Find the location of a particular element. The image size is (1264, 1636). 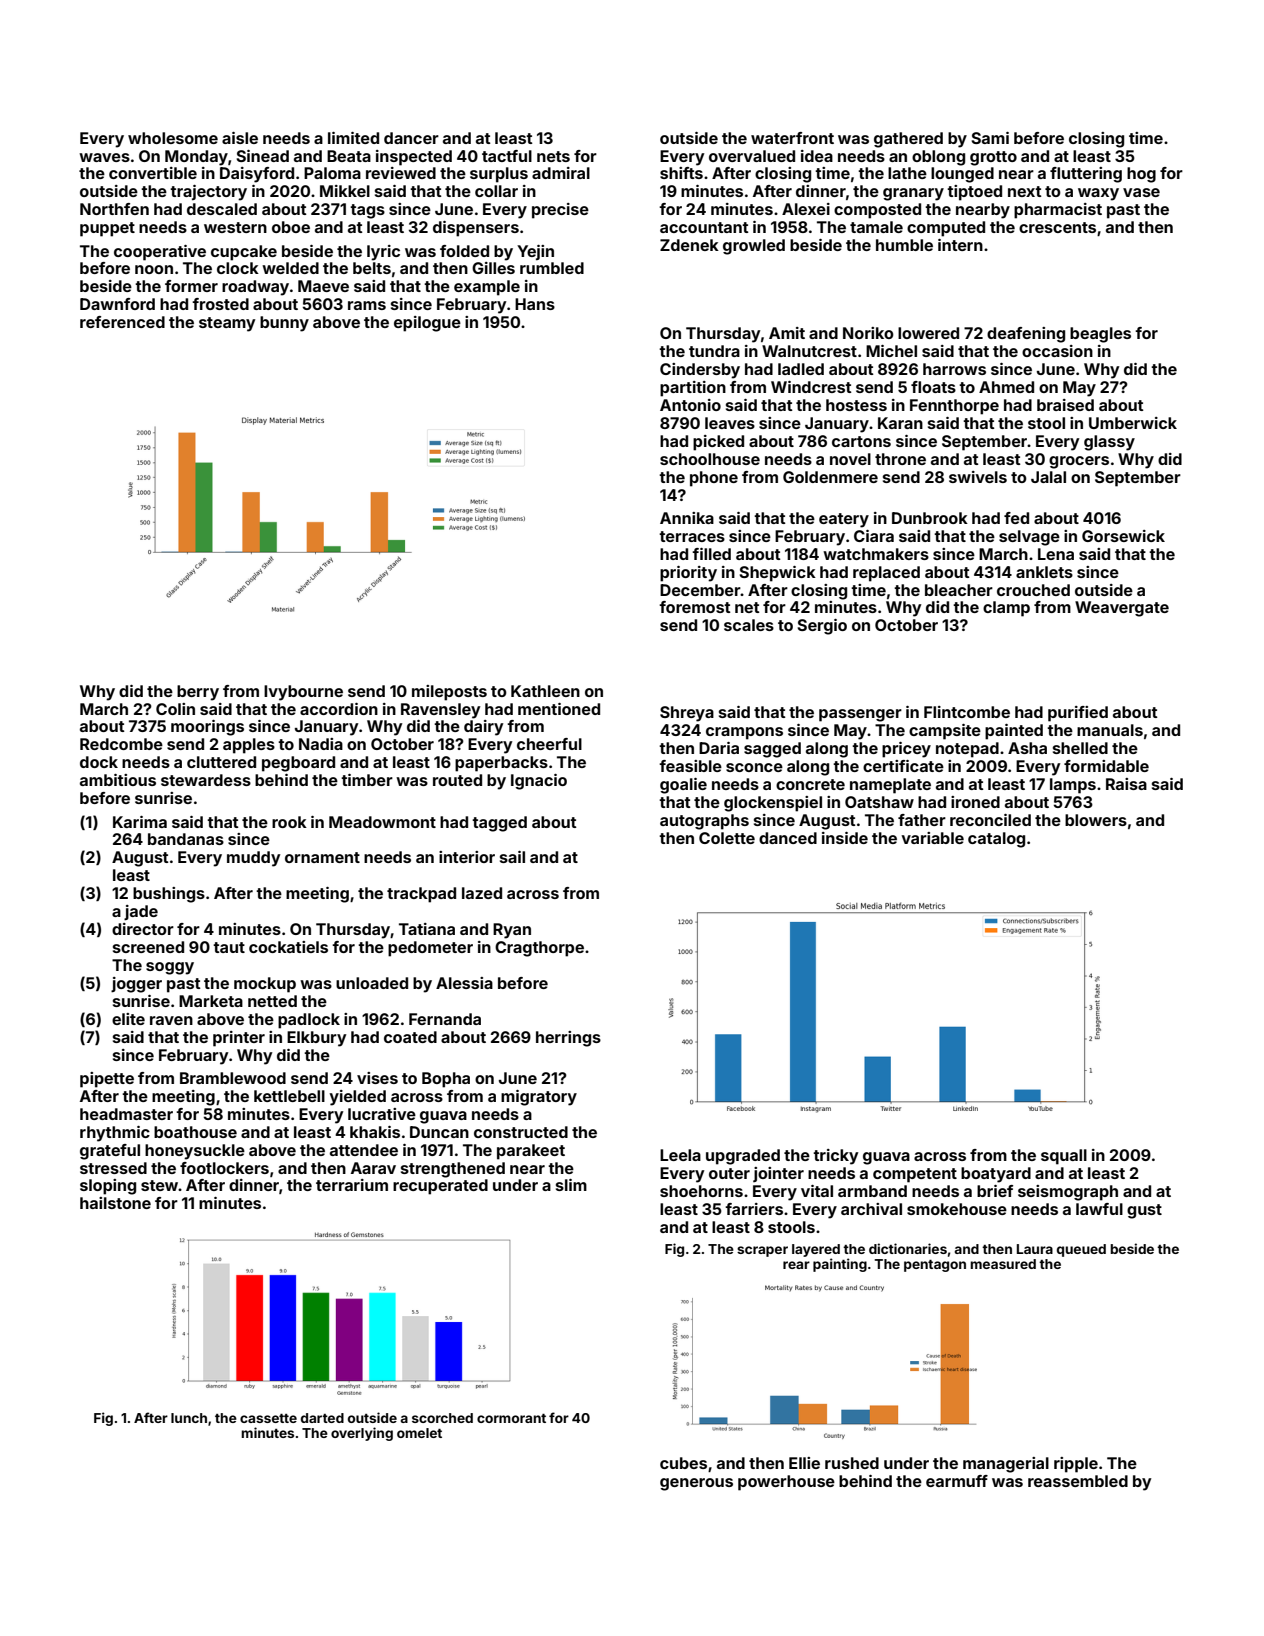

wholesome is located at coordinates (173, 138).
